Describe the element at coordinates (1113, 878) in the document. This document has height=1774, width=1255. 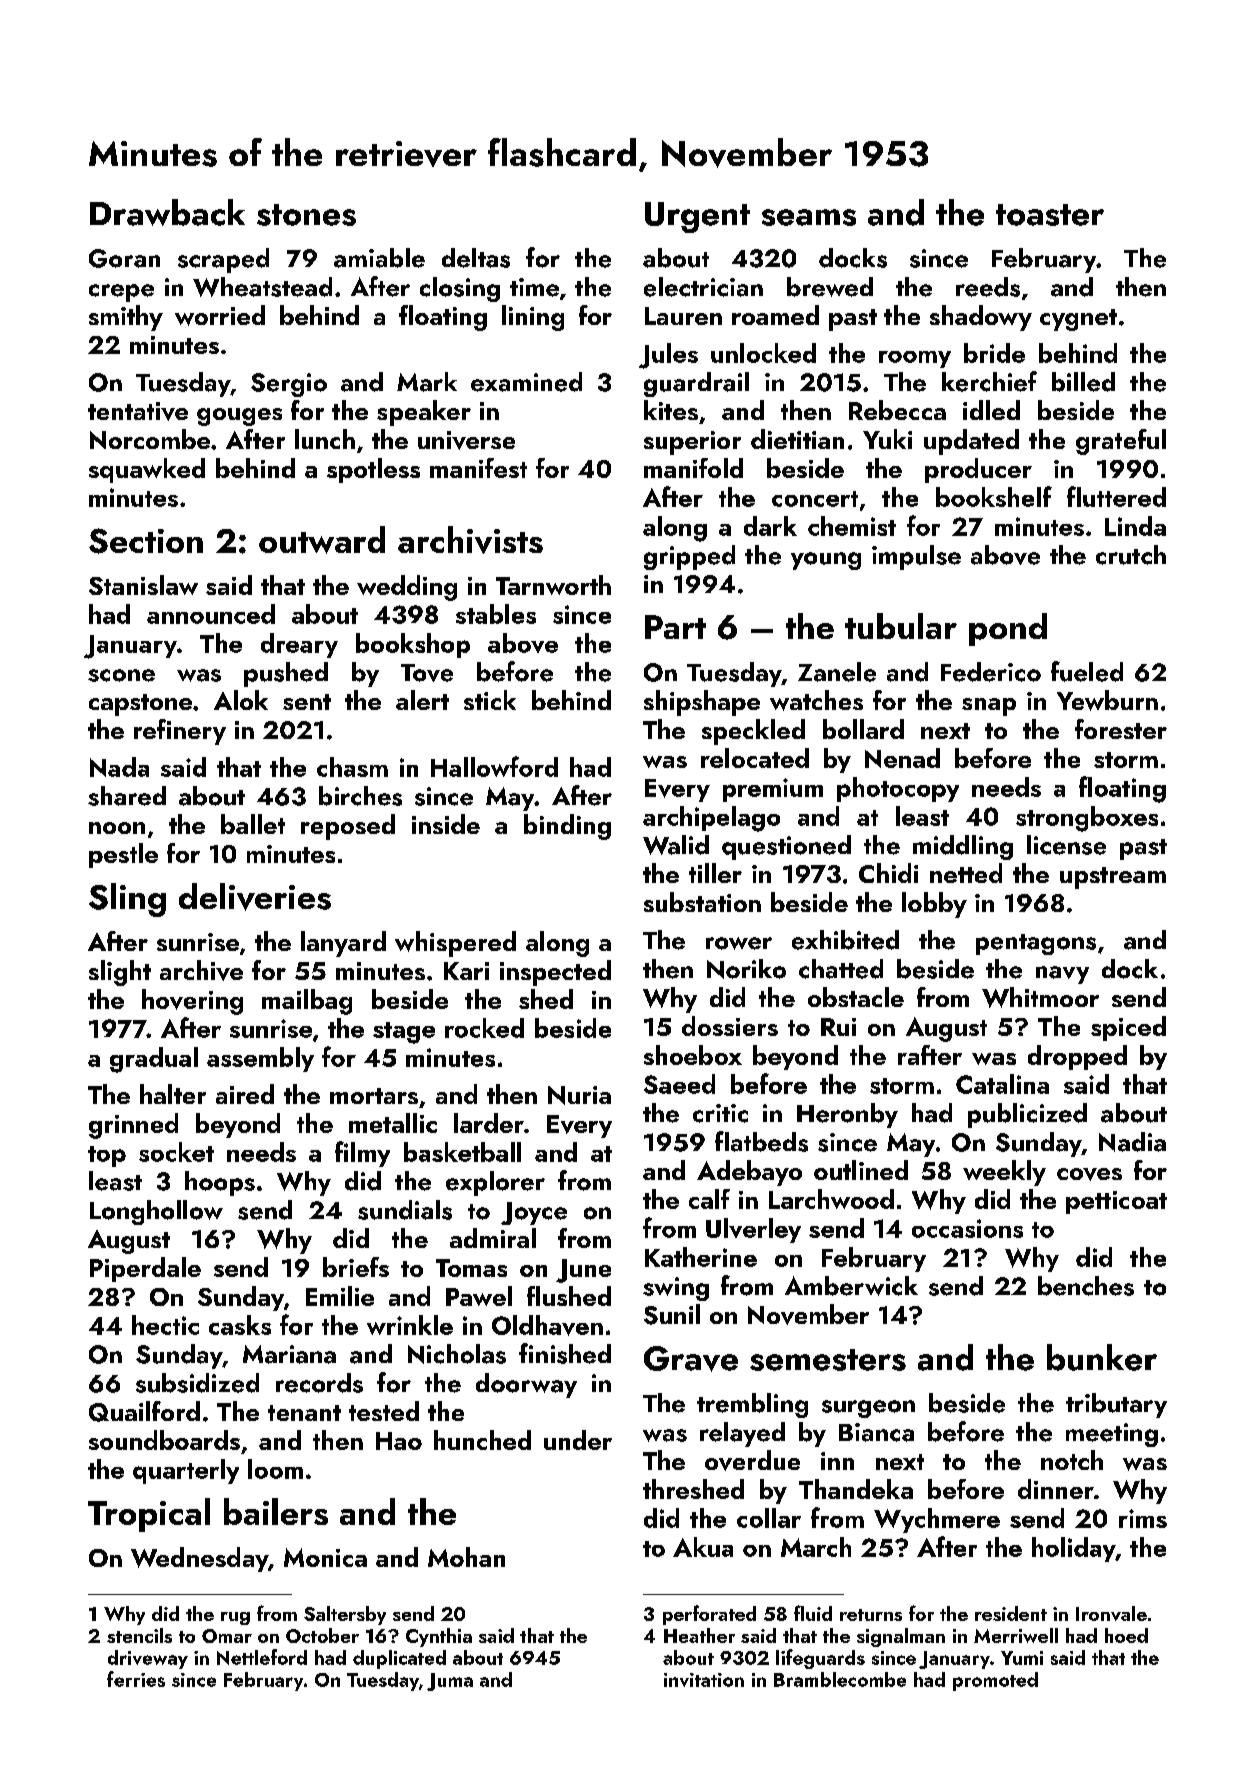
I see `upstream` at that location.
